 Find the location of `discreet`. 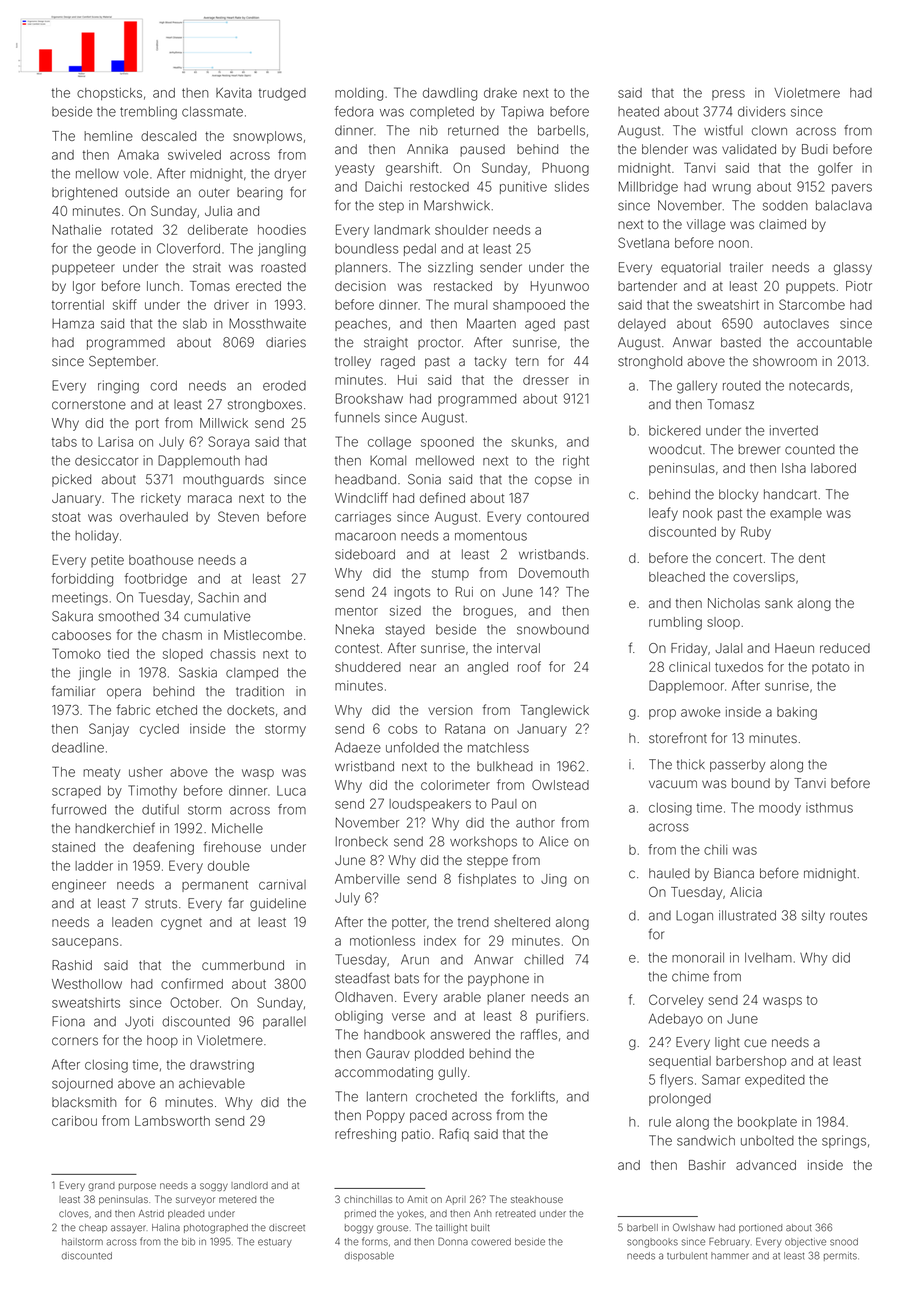

discreet is located at coordinates (287, 1228).
